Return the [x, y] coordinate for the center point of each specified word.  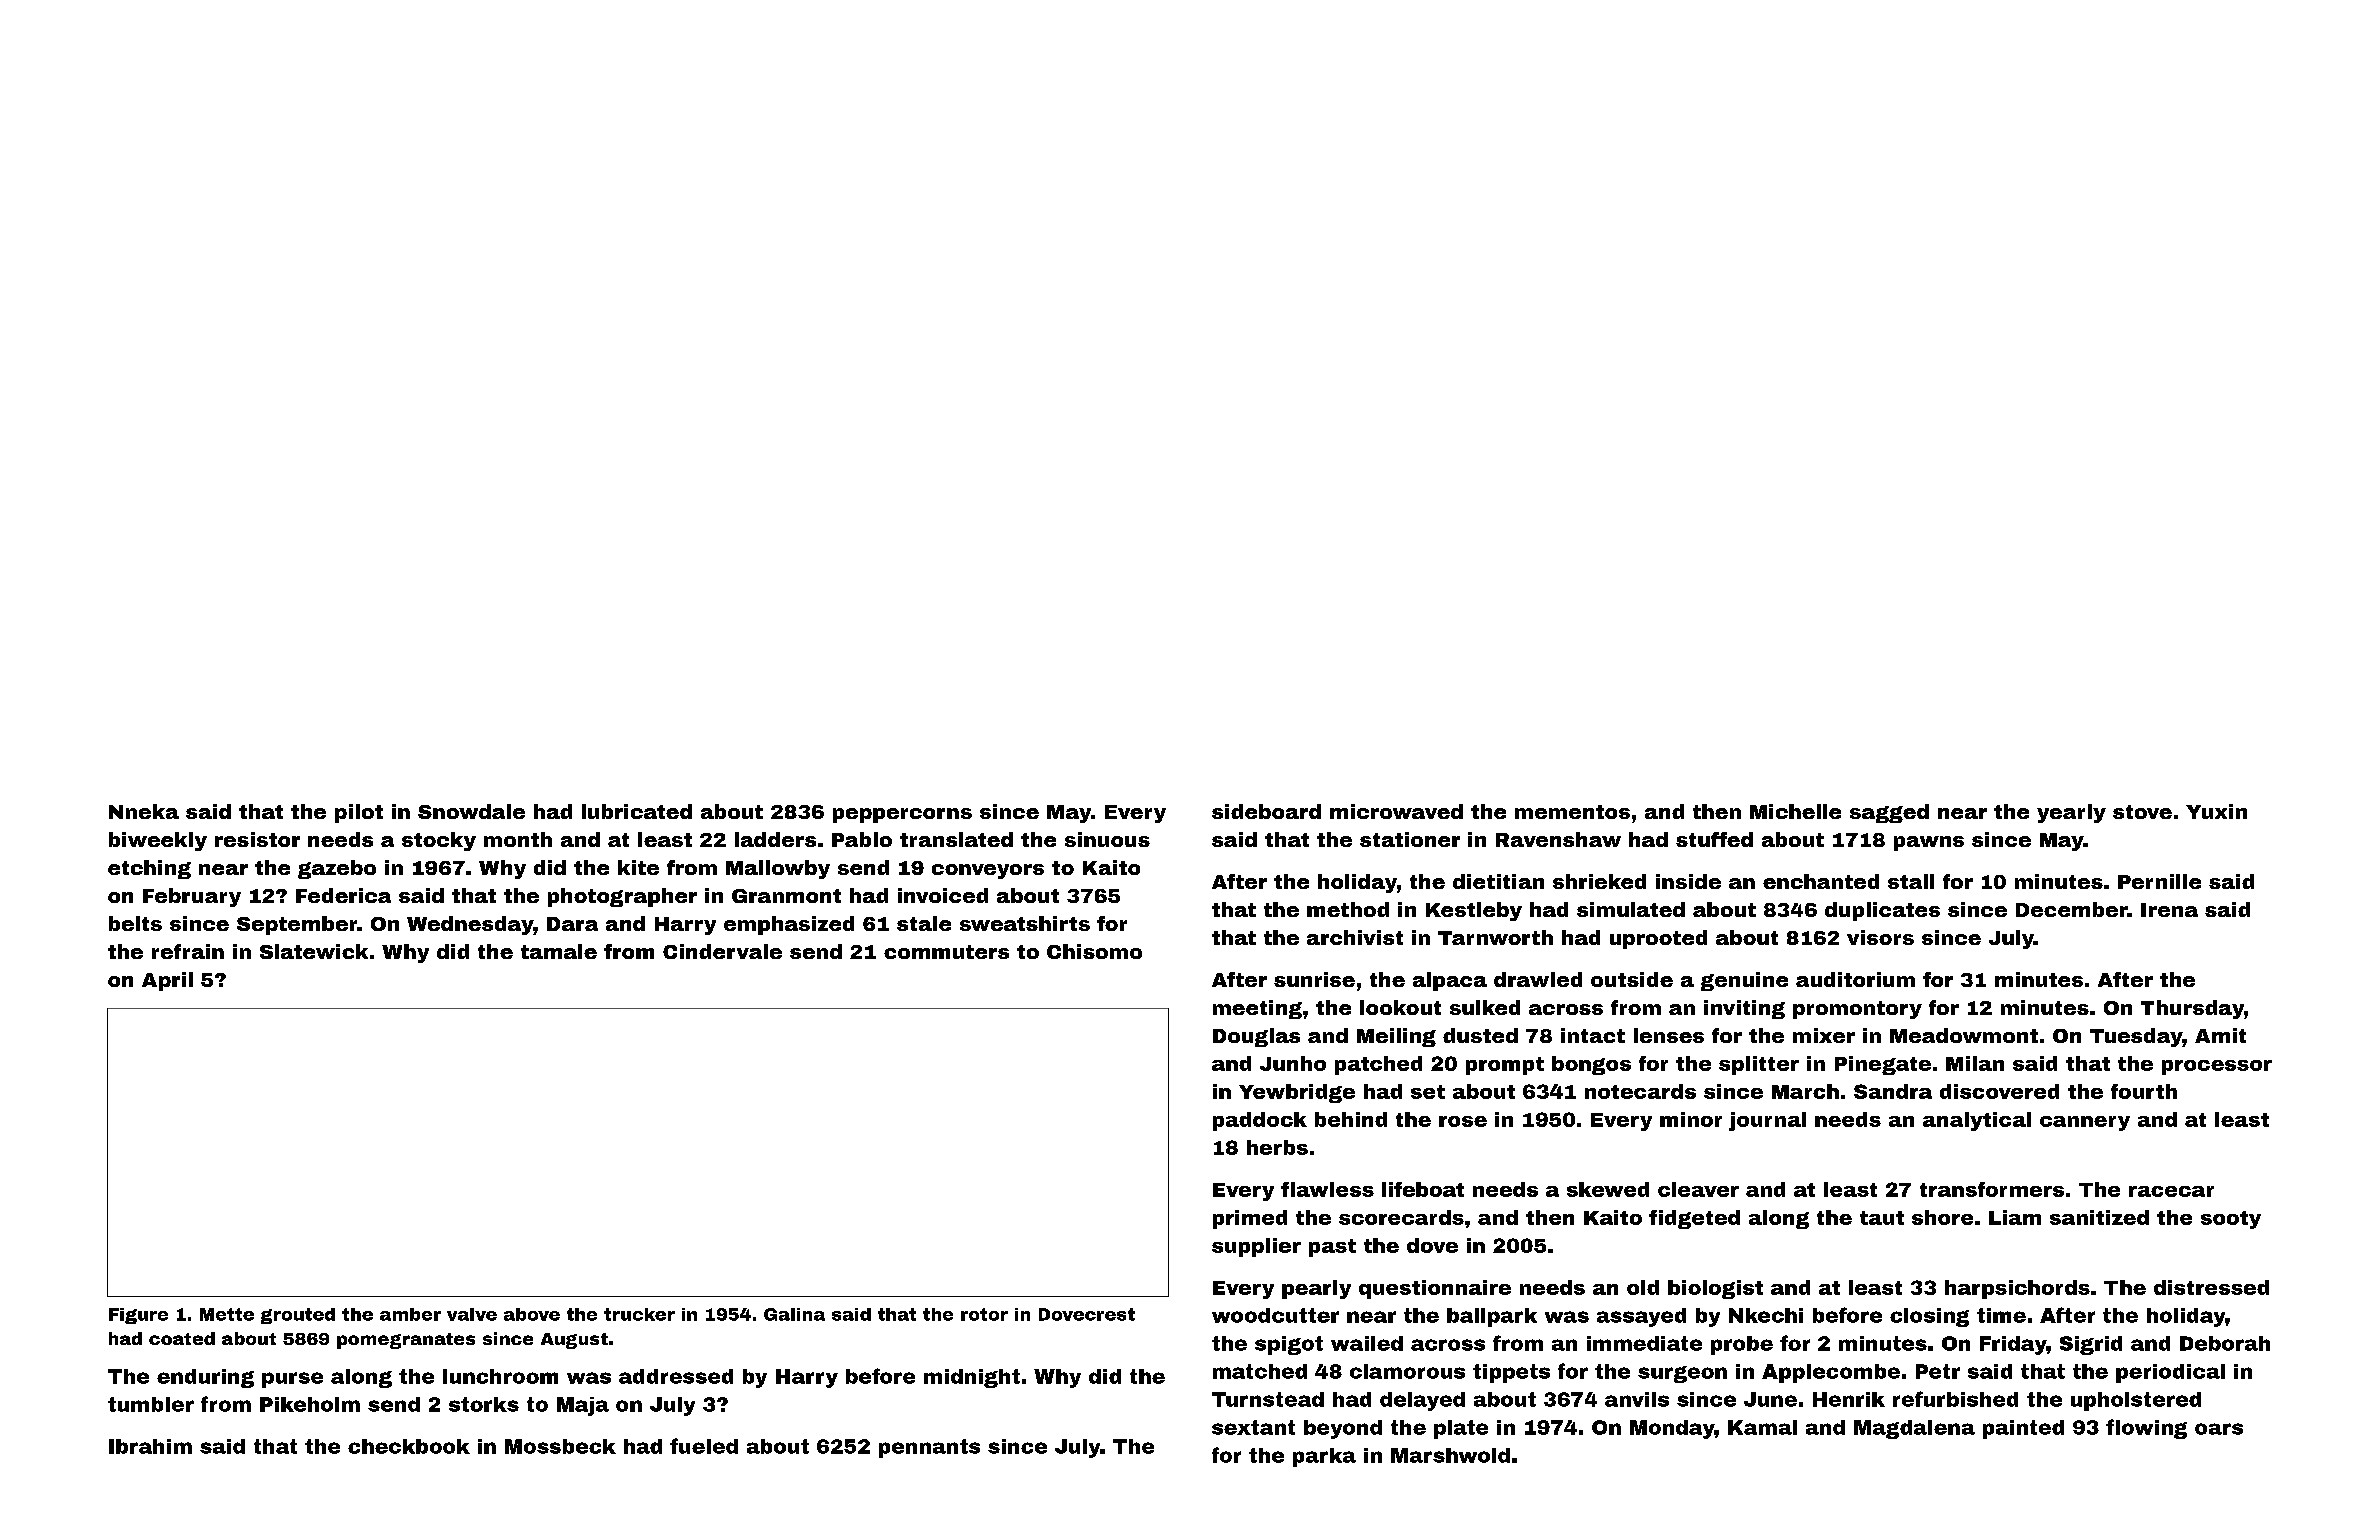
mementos [1572, 812]
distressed [2211, 1287]
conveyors [988, 871]
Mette [227, 1314]
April [167, 981]
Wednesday [470, 925]
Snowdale [471, 811]
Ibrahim [150, 1446]
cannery [2085, 1123]
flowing [2146, 1429]
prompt [1505, 1066]
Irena [2169, 910]
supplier [1256, 1247]
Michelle [1795, 811]
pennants [929, 1448]
